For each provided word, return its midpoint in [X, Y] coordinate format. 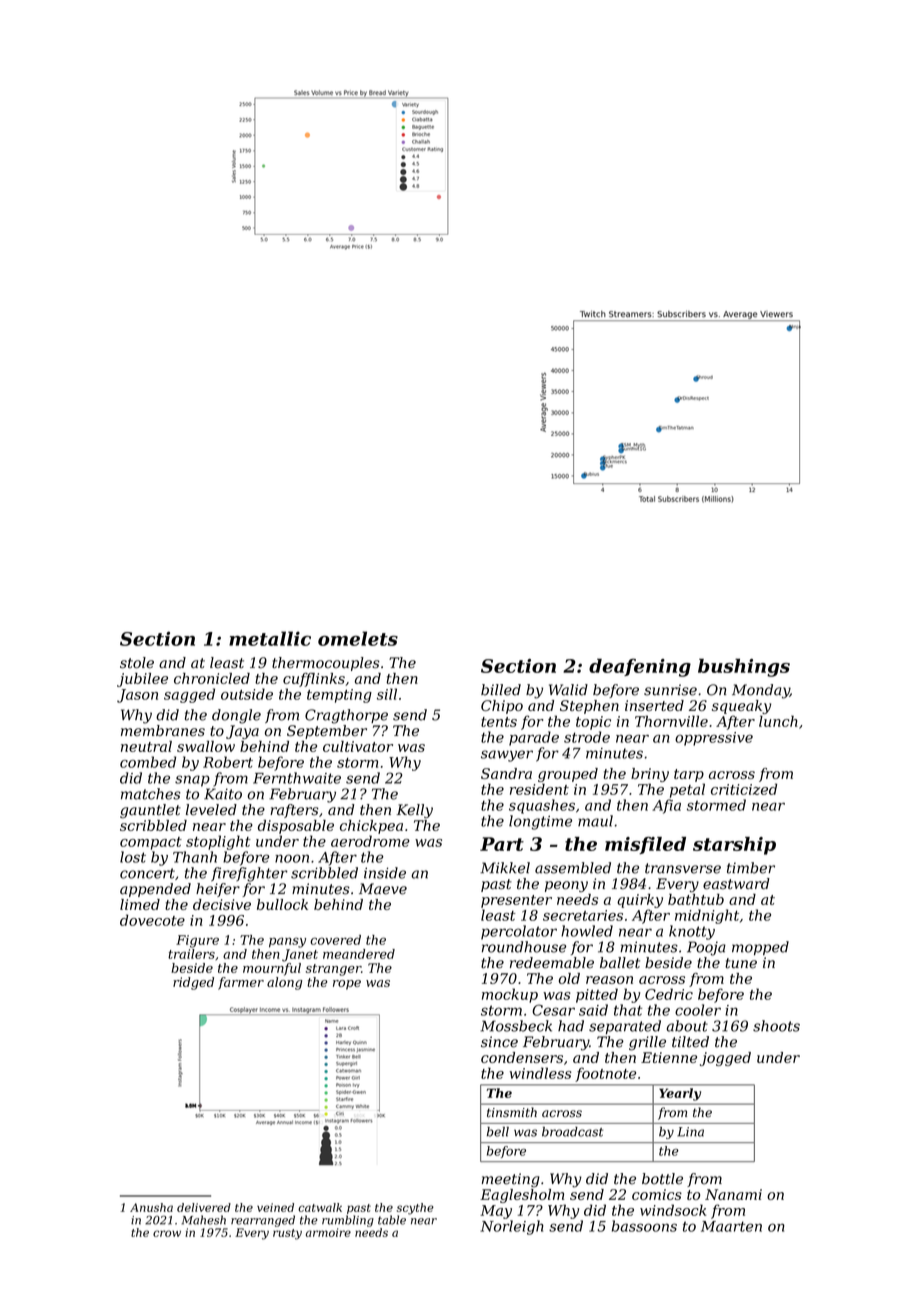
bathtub [696, 899]
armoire [328, 1232]
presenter [516, 901]
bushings [744, 667]
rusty [287, 1234]
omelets [358, 638]
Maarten [731, 1226]
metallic [270, 638]
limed [140, 904]
